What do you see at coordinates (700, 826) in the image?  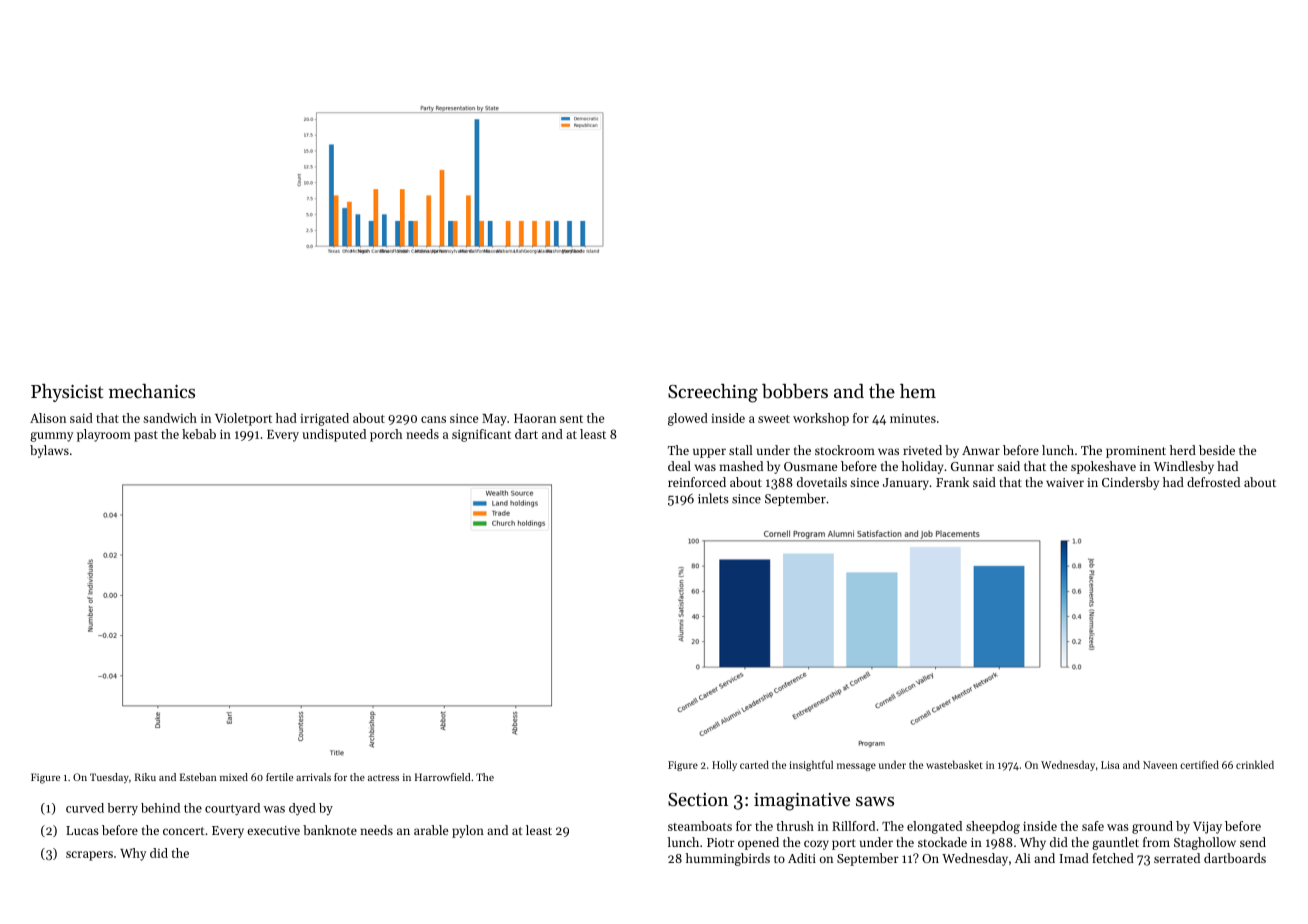 I see `steamboats` at bounding box center [700, 826].
